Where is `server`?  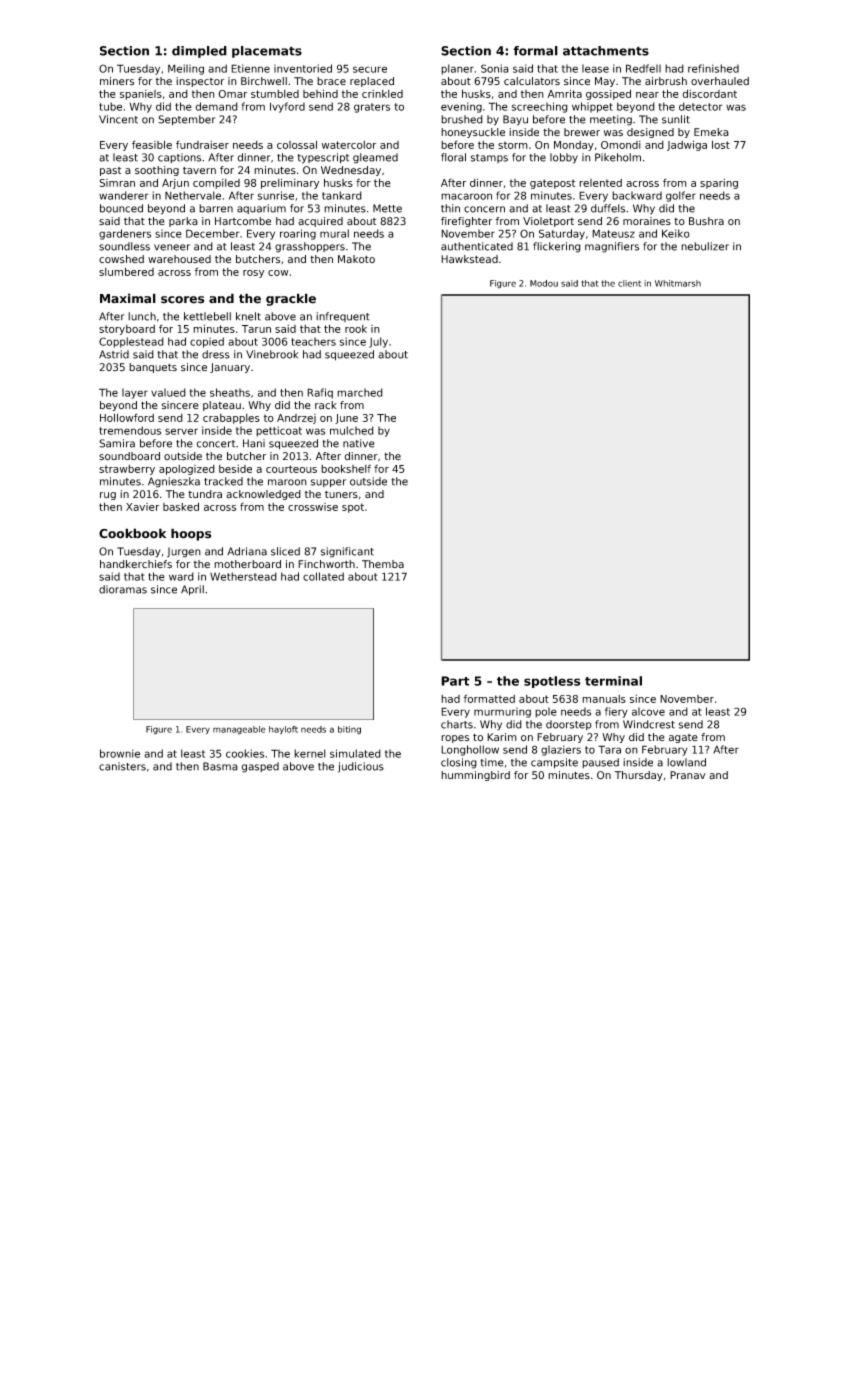
server is located at coordinates (181, 431).
